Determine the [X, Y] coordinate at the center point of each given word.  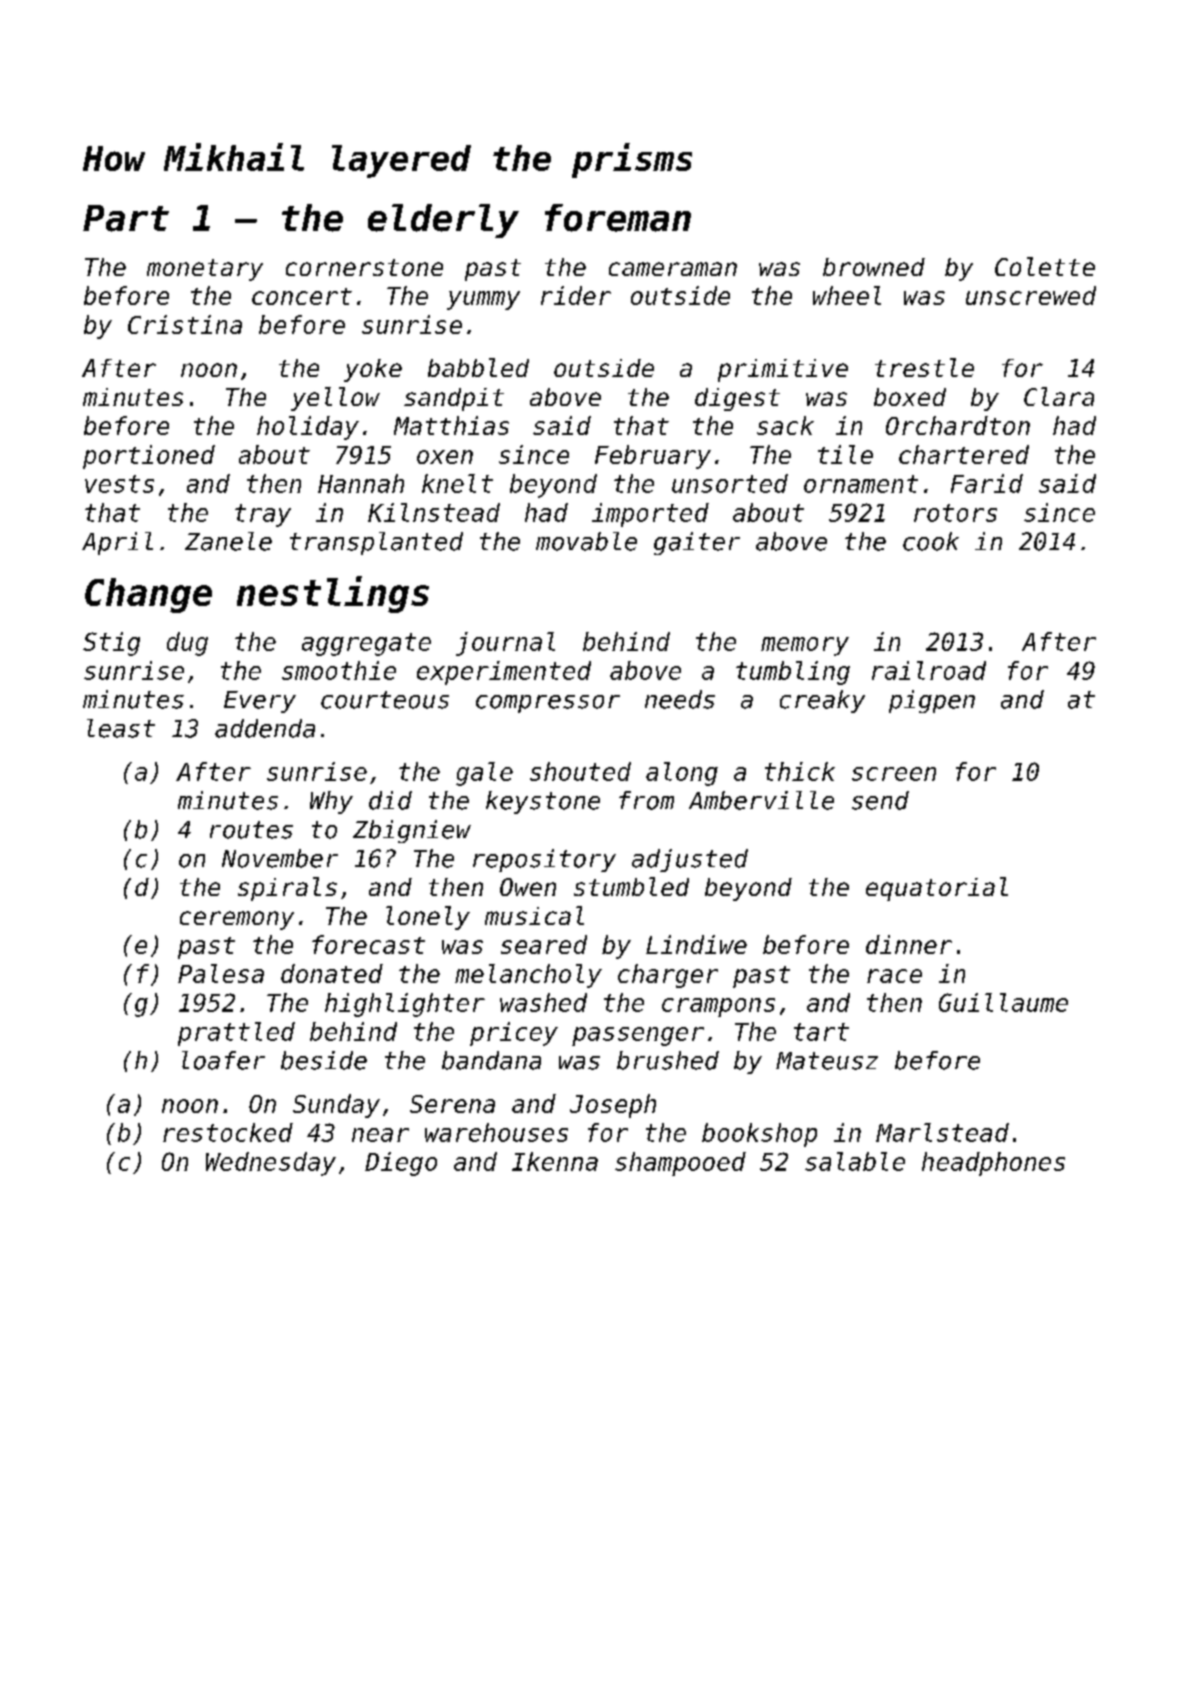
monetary [205, 270]
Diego [401, 1164]
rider [576, 295]
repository [544, 860]
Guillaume [1003, 1002]
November [280, 858]
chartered [964, 454]
